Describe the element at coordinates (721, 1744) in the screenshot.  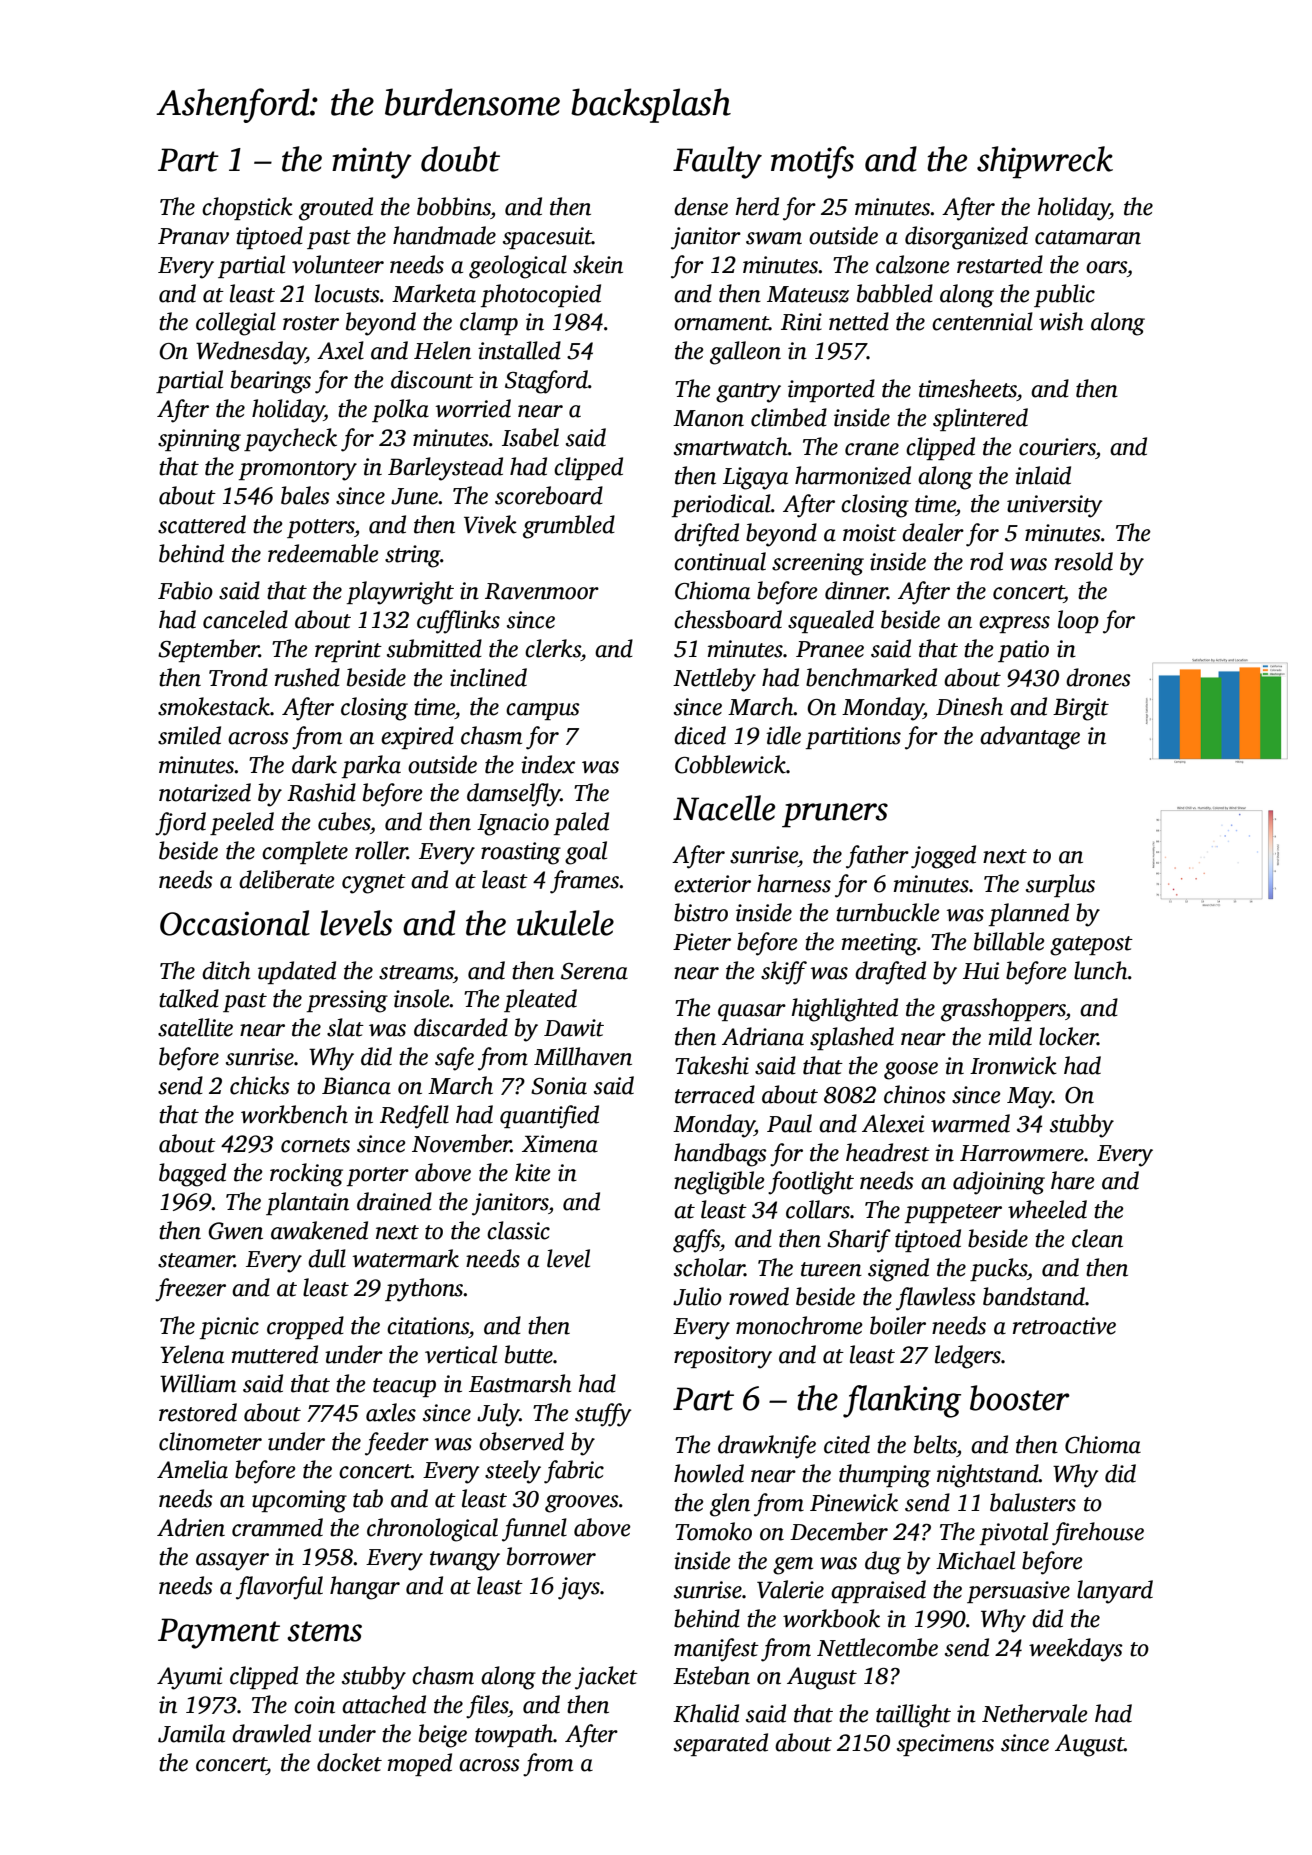
I see `separated` at that location.
